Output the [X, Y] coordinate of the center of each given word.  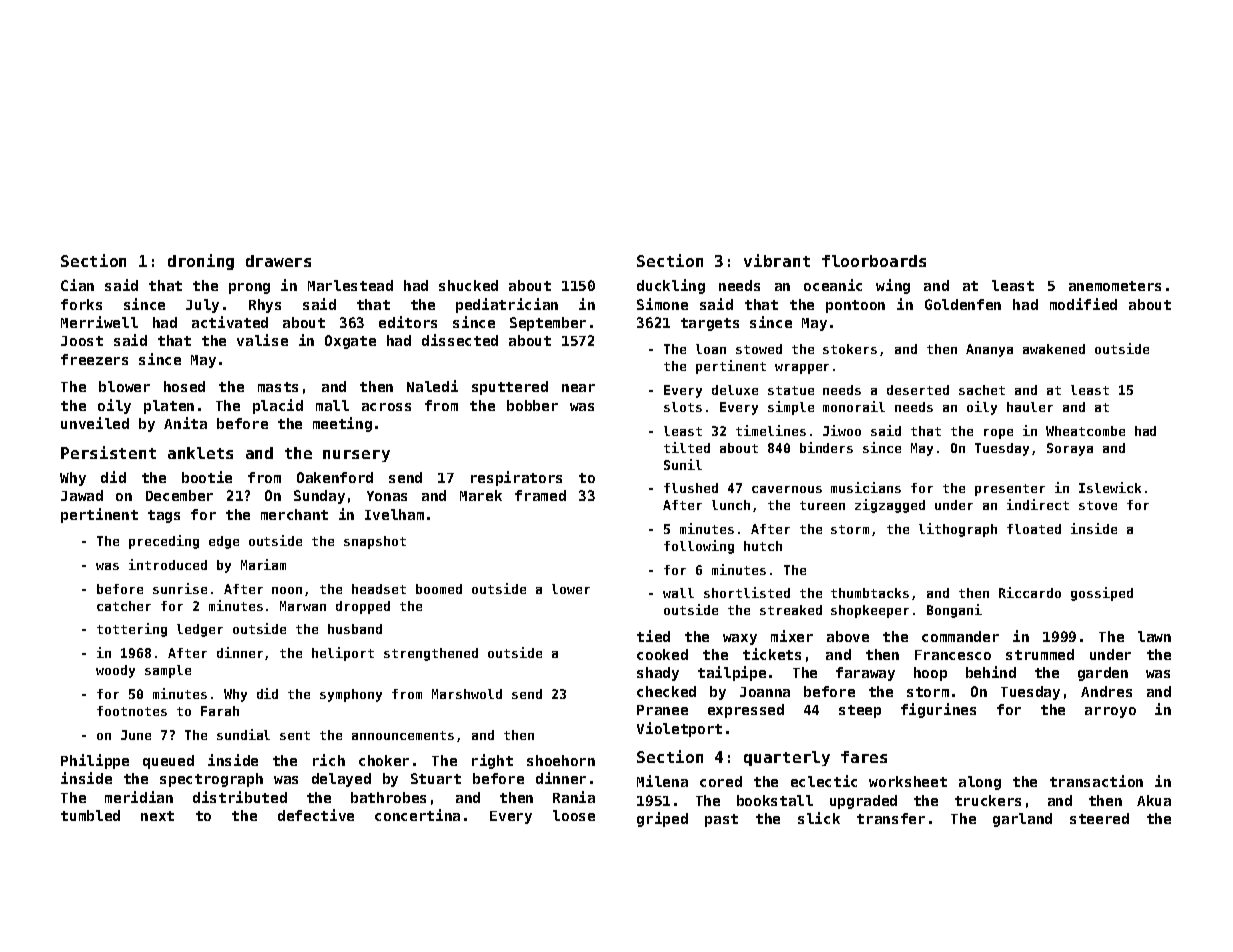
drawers [278, 261]
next [157, 816]
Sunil [683, 464]
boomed [439, 589]
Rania [574, 797]
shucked [468, 285]
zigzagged [890, 506]
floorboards [874, 261]
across [386, 407]
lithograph [958, 530]
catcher [124, 606]
